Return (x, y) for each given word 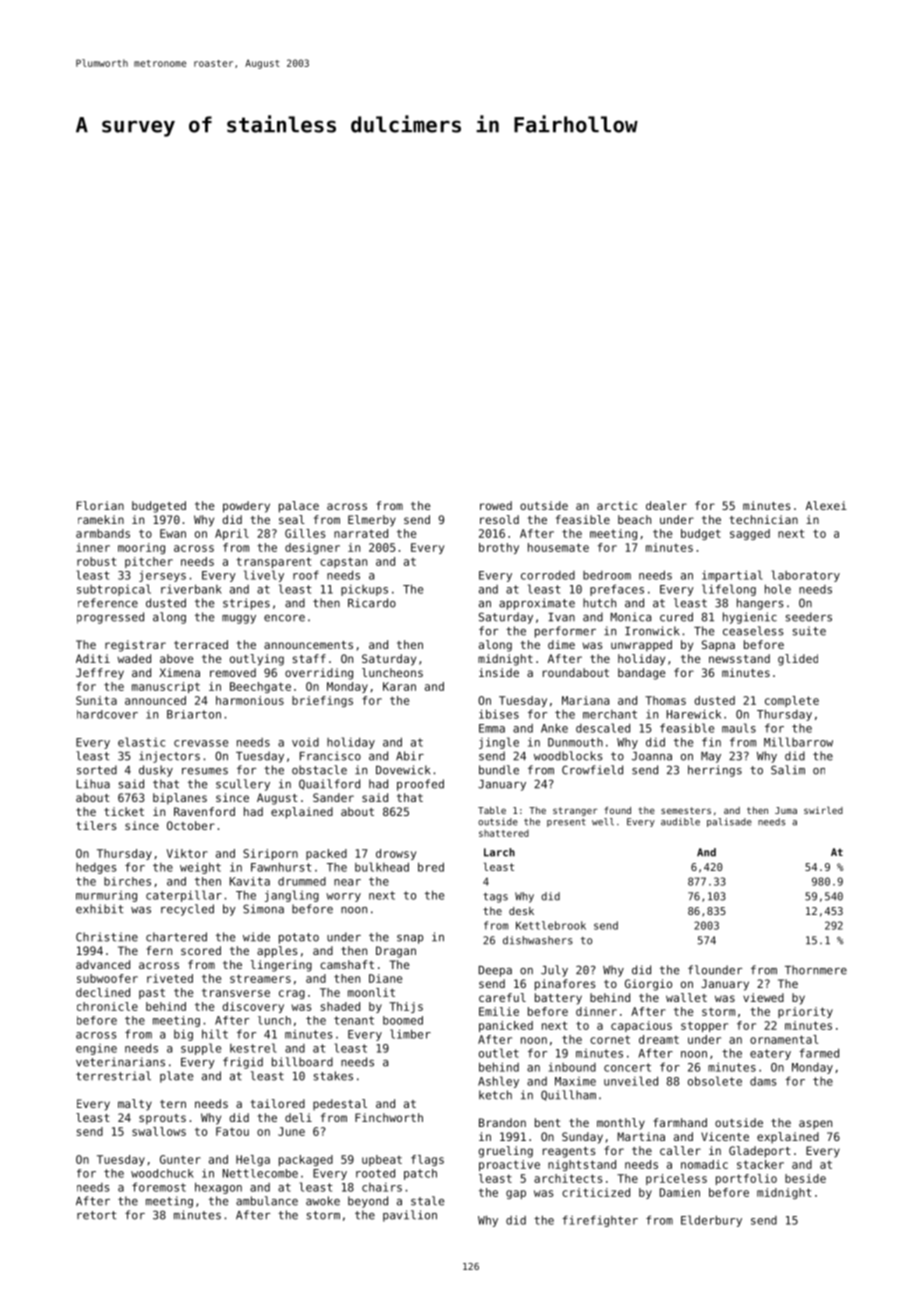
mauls (739, 728)
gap (516, 1194)
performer (565, 632)
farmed (819, 1053)
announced (155, 700)
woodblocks (568, 756)
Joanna (652, 756)
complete (792, 701)
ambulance (267, 1201)
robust (96, 561)
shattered (504, 833)
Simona (263, 909)
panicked (506, 1026)
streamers (260, 978)
